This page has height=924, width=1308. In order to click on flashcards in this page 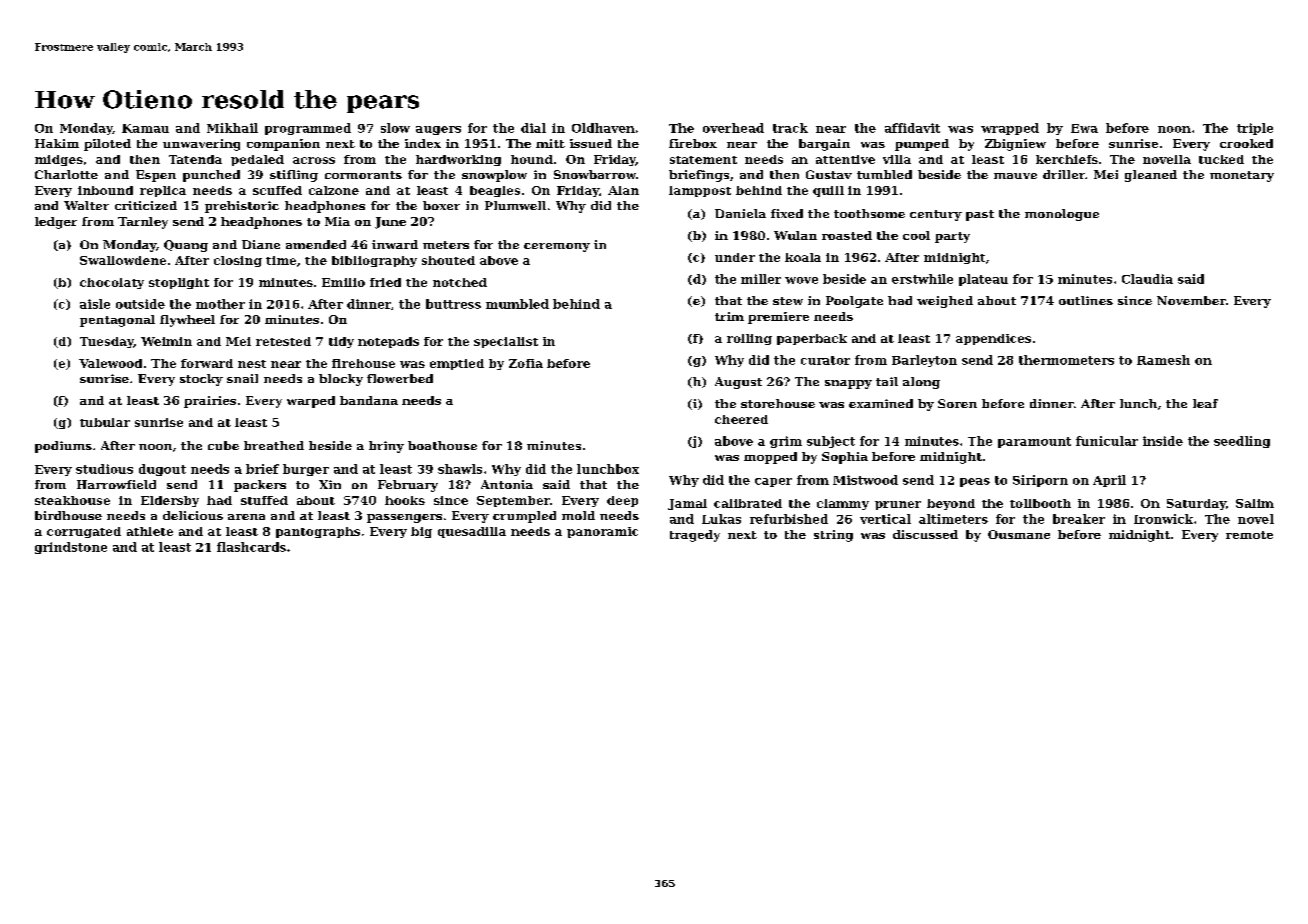, I will do `click(251, 547)`.
